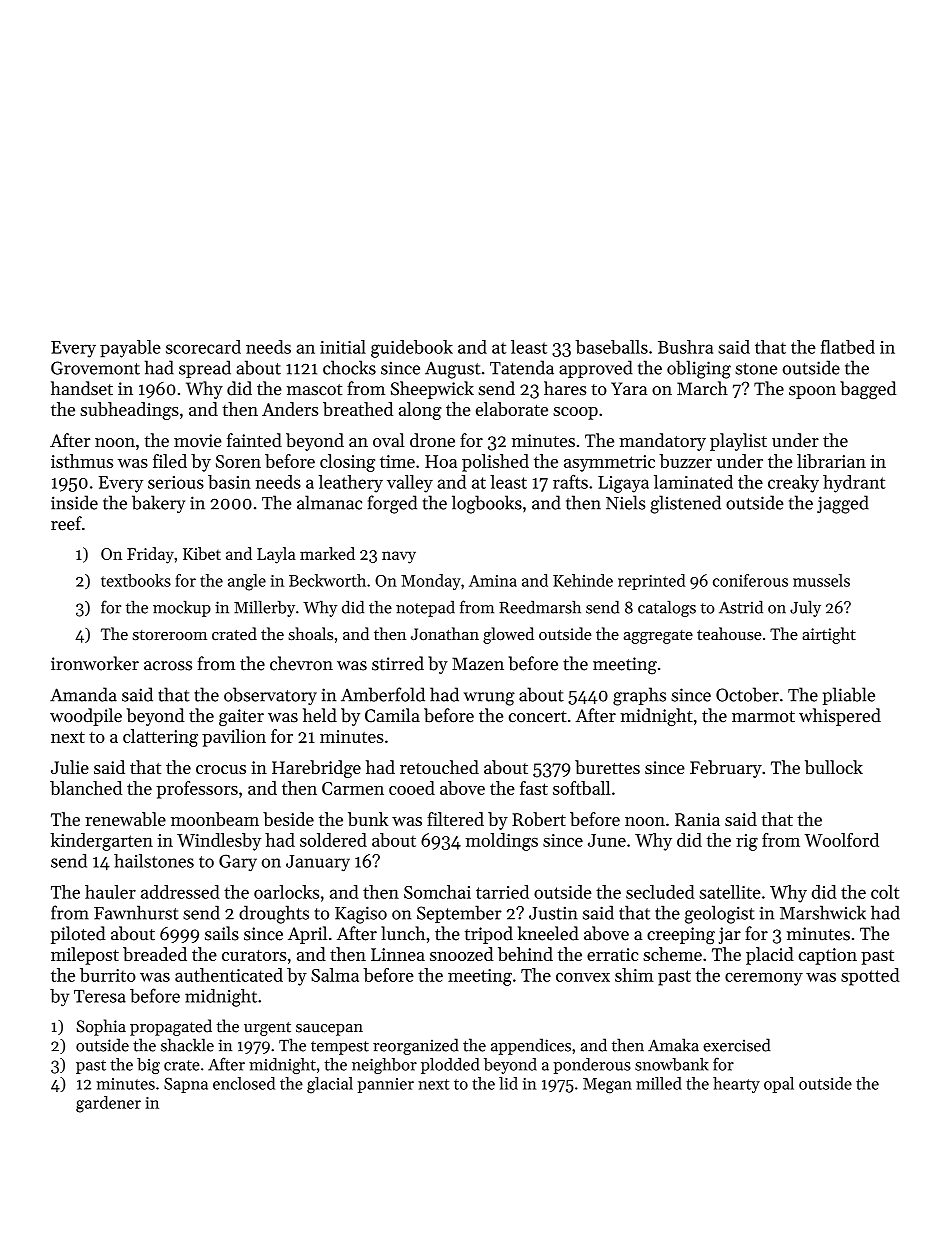  Describe the element at coordinates (805, 608) in the screenshot. I see `July` at that location.
